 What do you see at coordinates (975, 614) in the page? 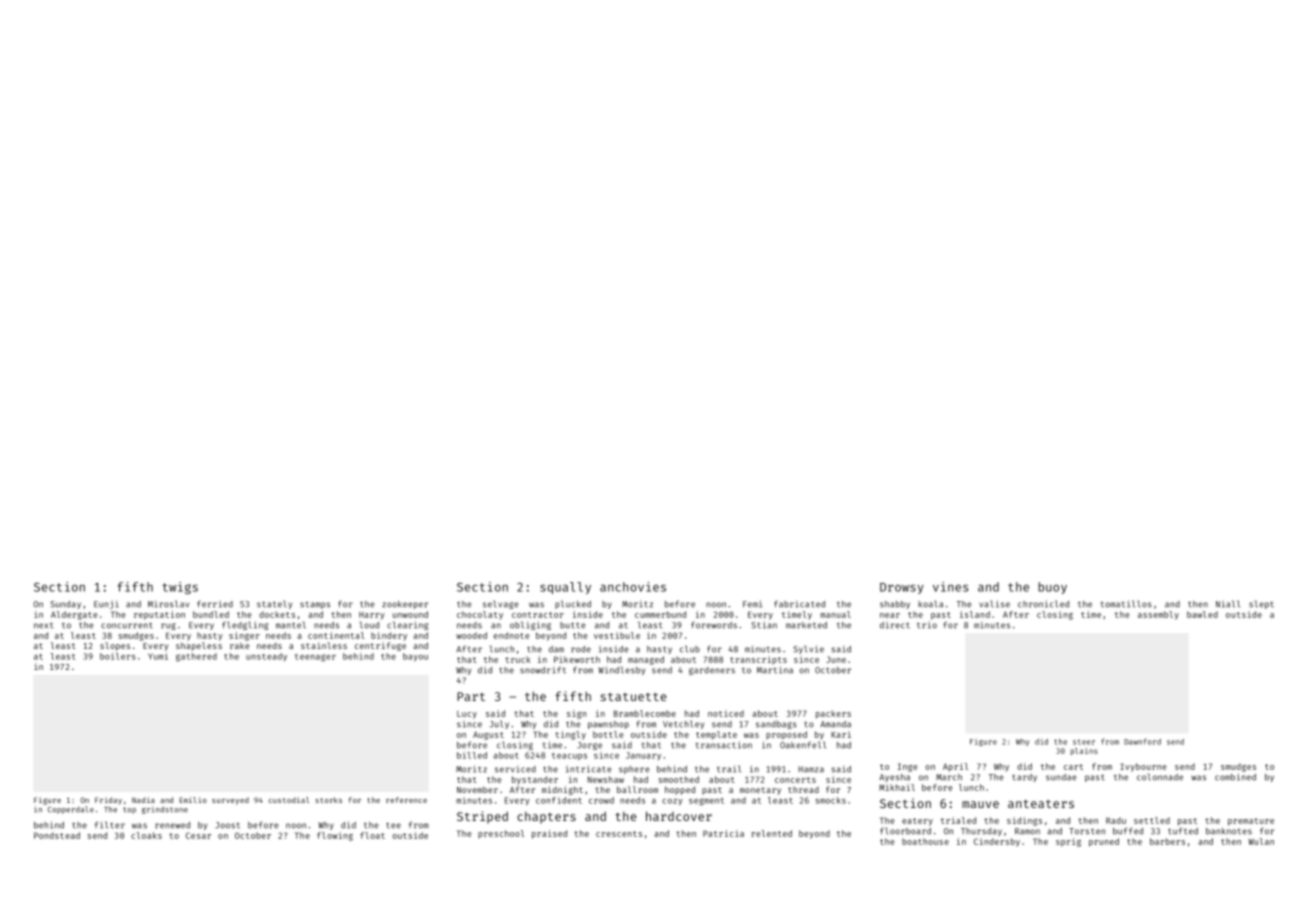
I see `island` at bounding box center [975, 614].
